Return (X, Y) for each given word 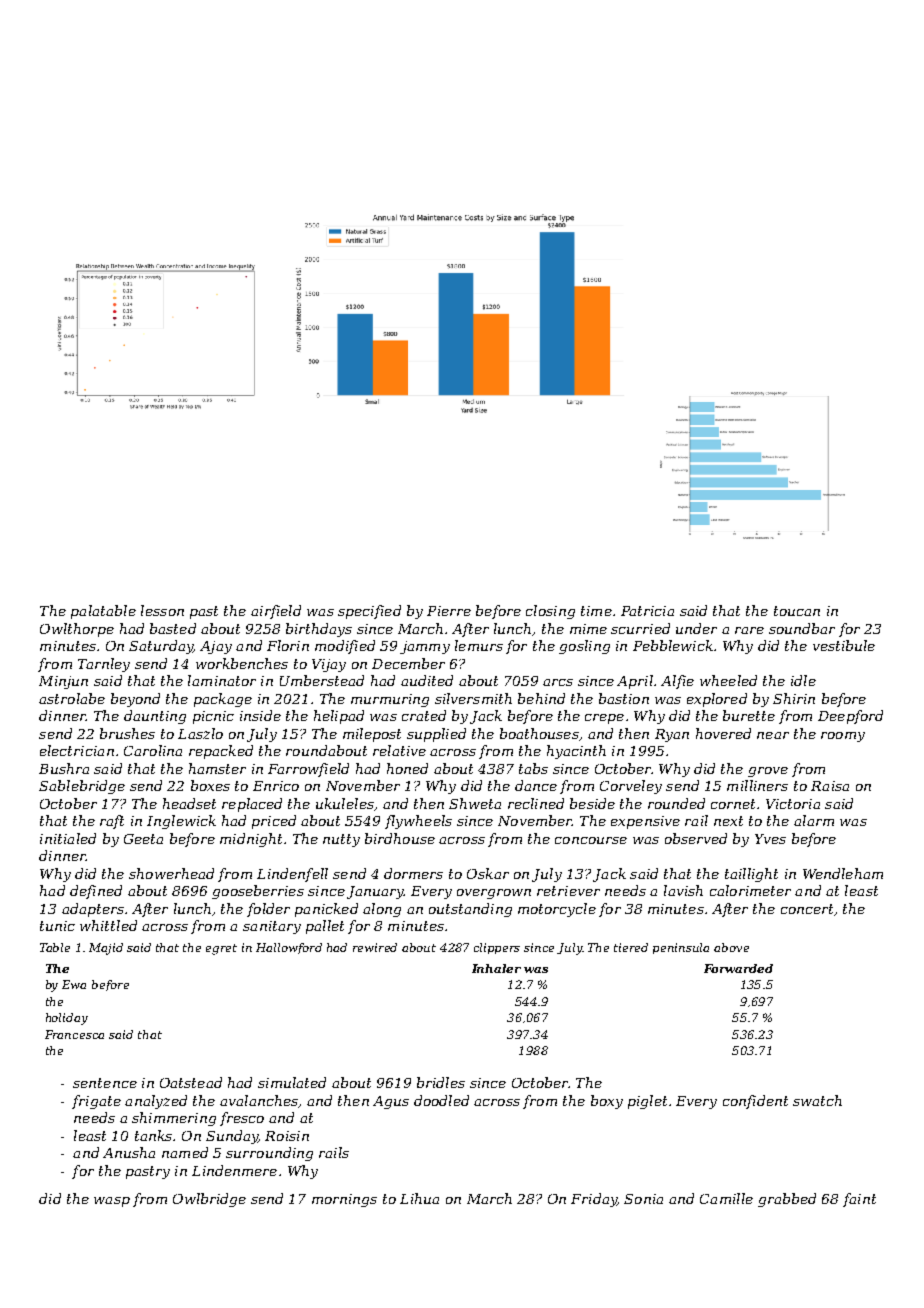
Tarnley (104, 665)
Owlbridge (209, 1200)
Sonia (643, 1199)
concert (807, 909)
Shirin (794, 698)
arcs (558, 682)
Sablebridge (82, 787)
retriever (568, 891)
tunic (57, 926)
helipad (339, 717)
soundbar (802, 628)
